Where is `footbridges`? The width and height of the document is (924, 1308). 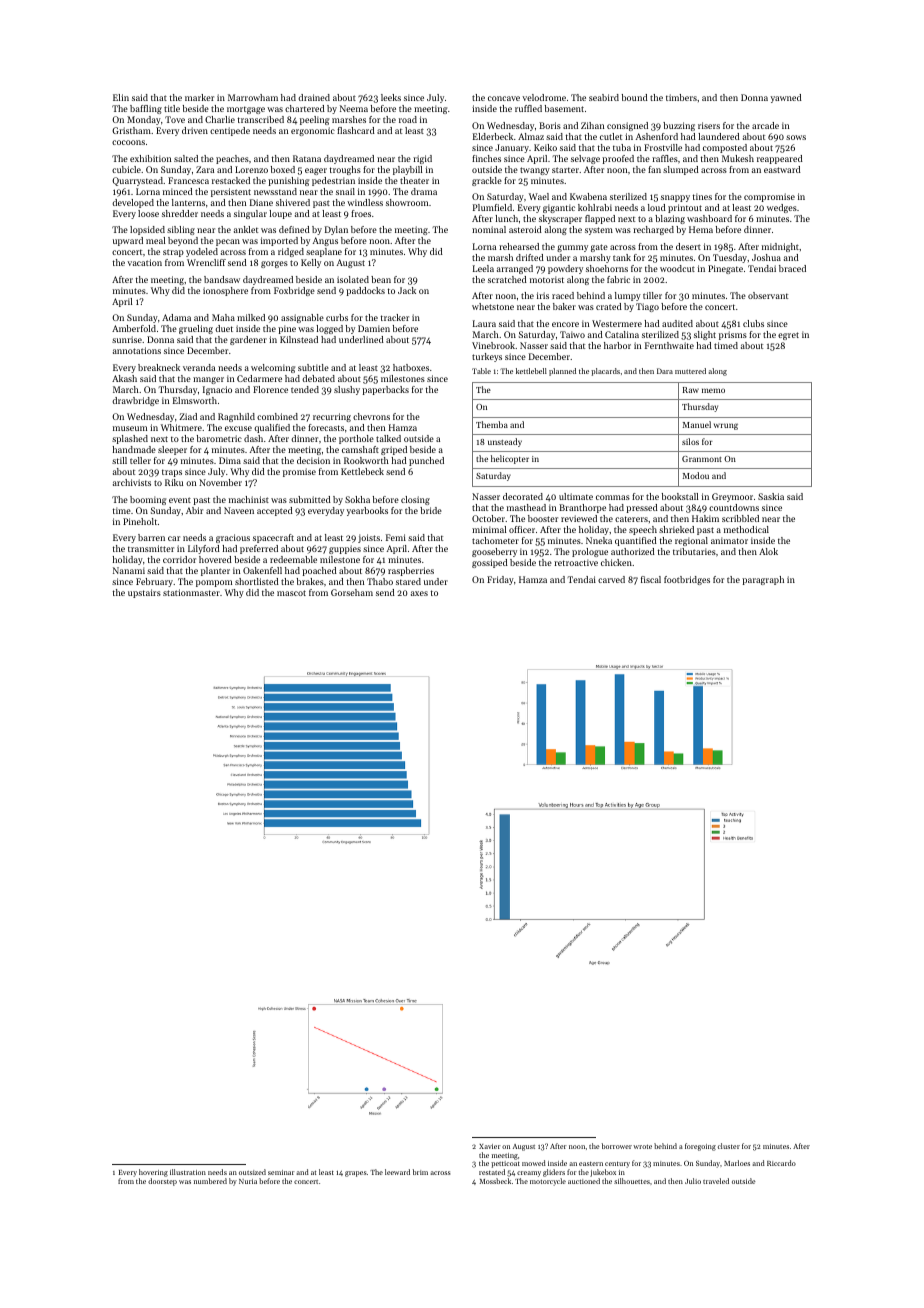
footbridges is located at coordinates (687, 580).
